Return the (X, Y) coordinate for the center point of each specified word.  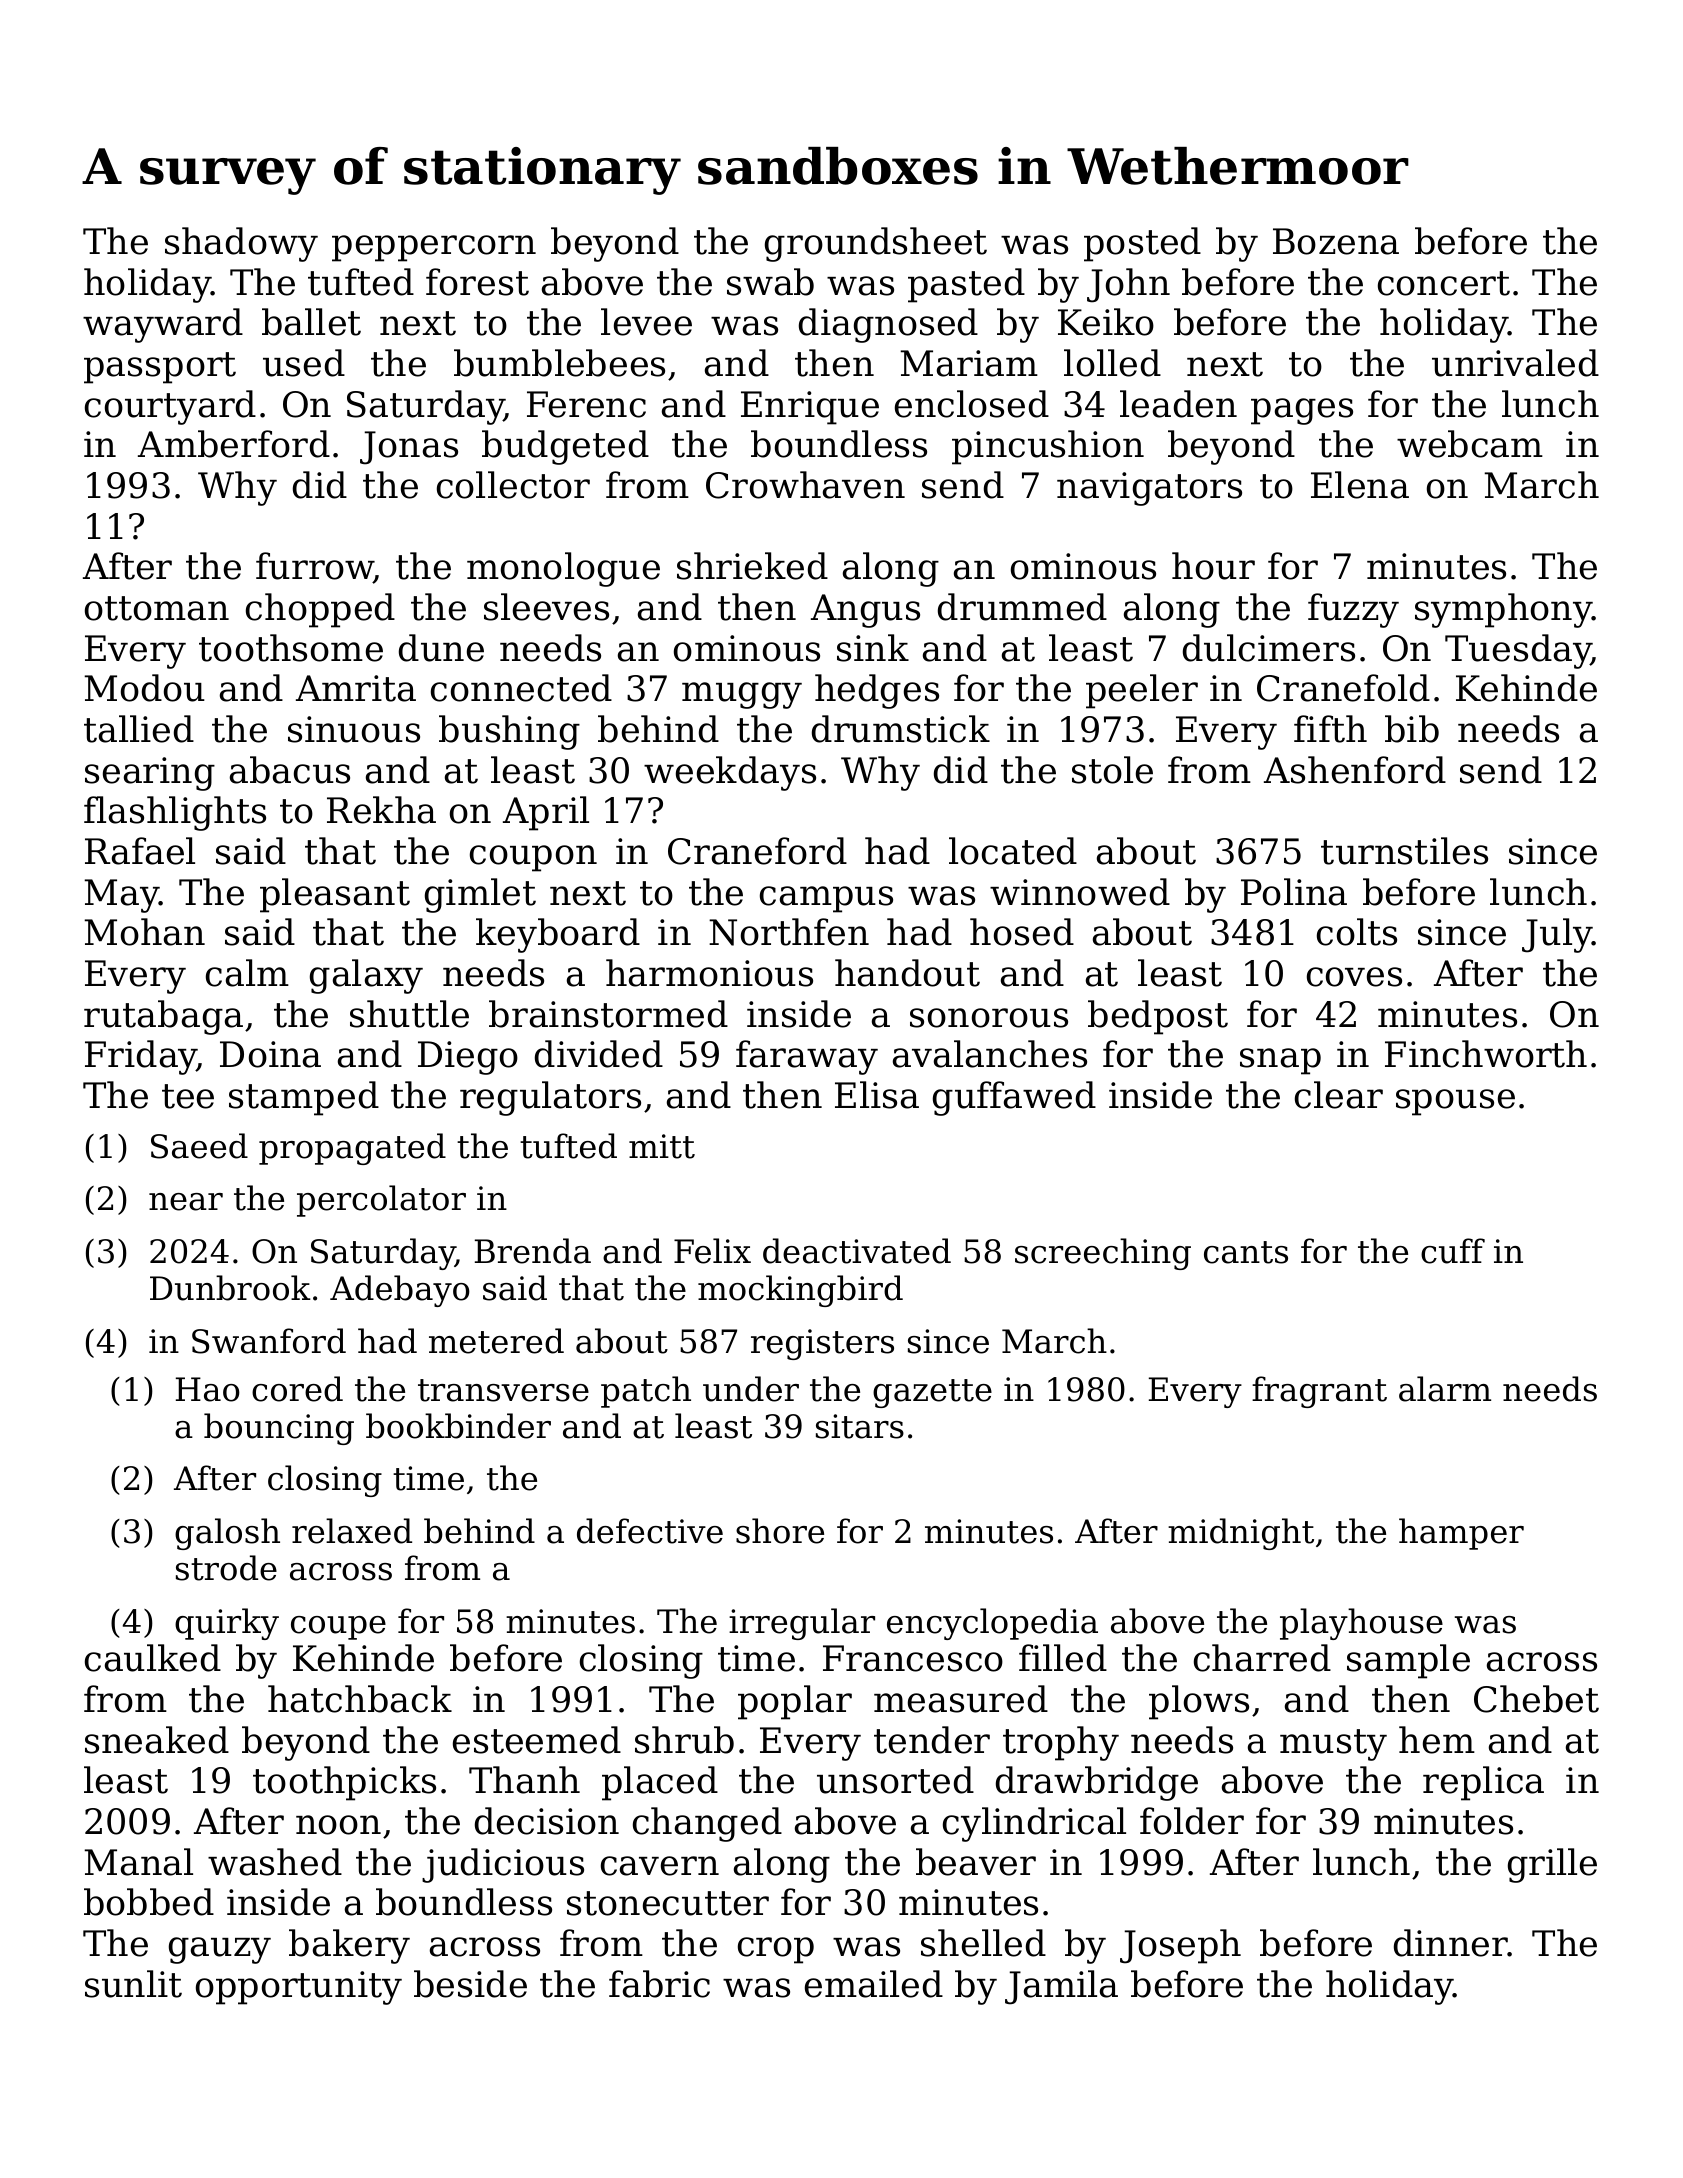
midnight (1241, 1534)
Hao (208, 1389)
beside (470, 1984)
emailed (874, 1984)
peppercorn (434, 248)
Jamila (1061, 1987)
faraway (807, 1057)
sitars (860, 1426)
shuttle (409, 1014)
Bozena (1336, 241)
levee (646, 322)
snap (1280, 1061)
